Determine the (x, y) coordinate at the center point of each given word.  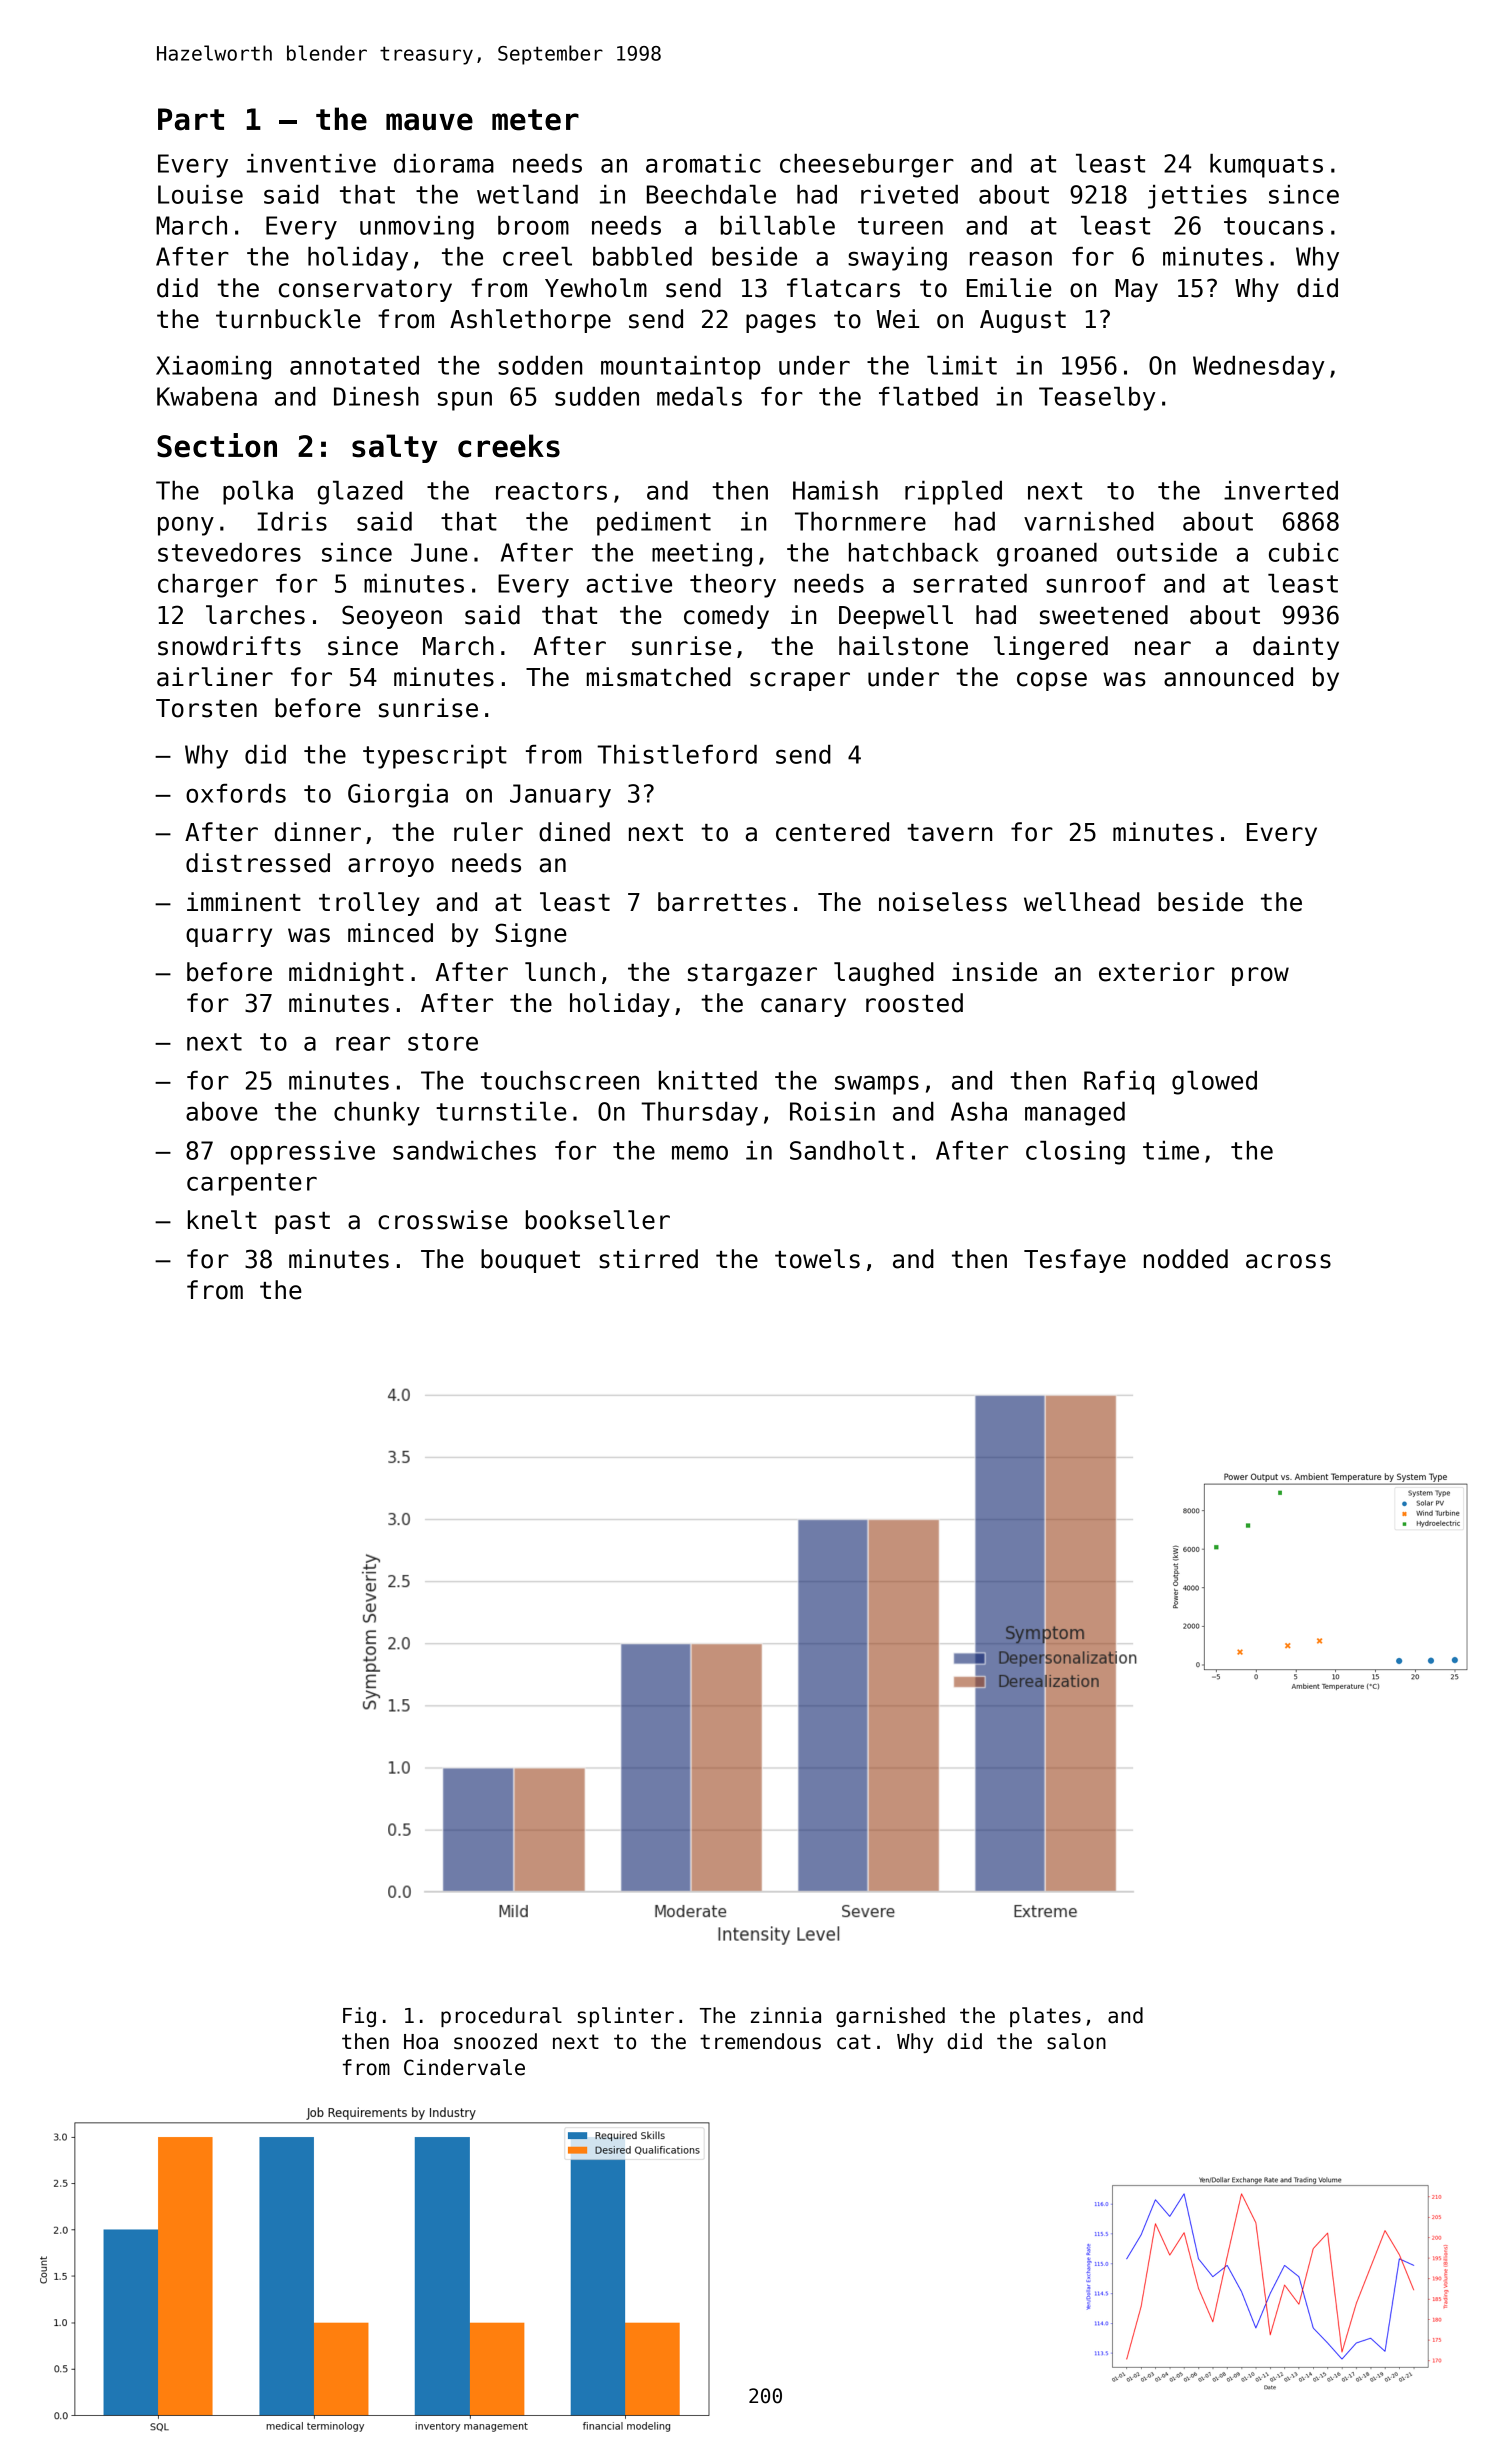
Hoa (421, 2042)
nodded (1186, 1259)
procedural (501, 2017)
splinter (626, 2017)
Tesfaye (1075, 1261)
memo (700, 1153)
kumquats (1266, 166)
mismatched (659, 677)
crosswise (443, 1220)
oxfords (236, 793)
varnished (1089, 521)
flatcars (843, 288)
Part (191, 119)
